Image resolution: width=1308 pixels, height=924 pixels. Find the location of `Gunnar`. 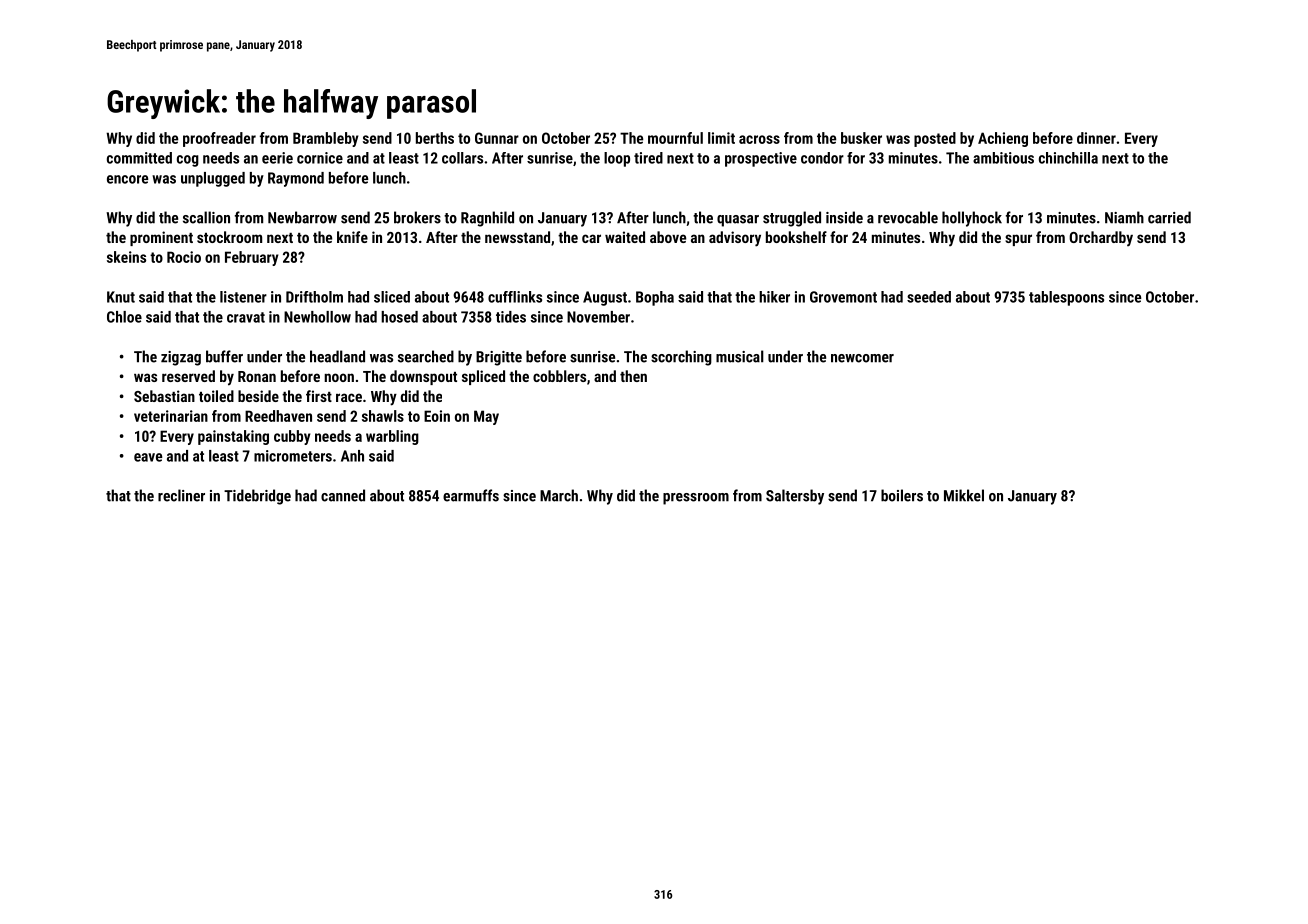

Gunnar is located at coordinates (497, 138).
